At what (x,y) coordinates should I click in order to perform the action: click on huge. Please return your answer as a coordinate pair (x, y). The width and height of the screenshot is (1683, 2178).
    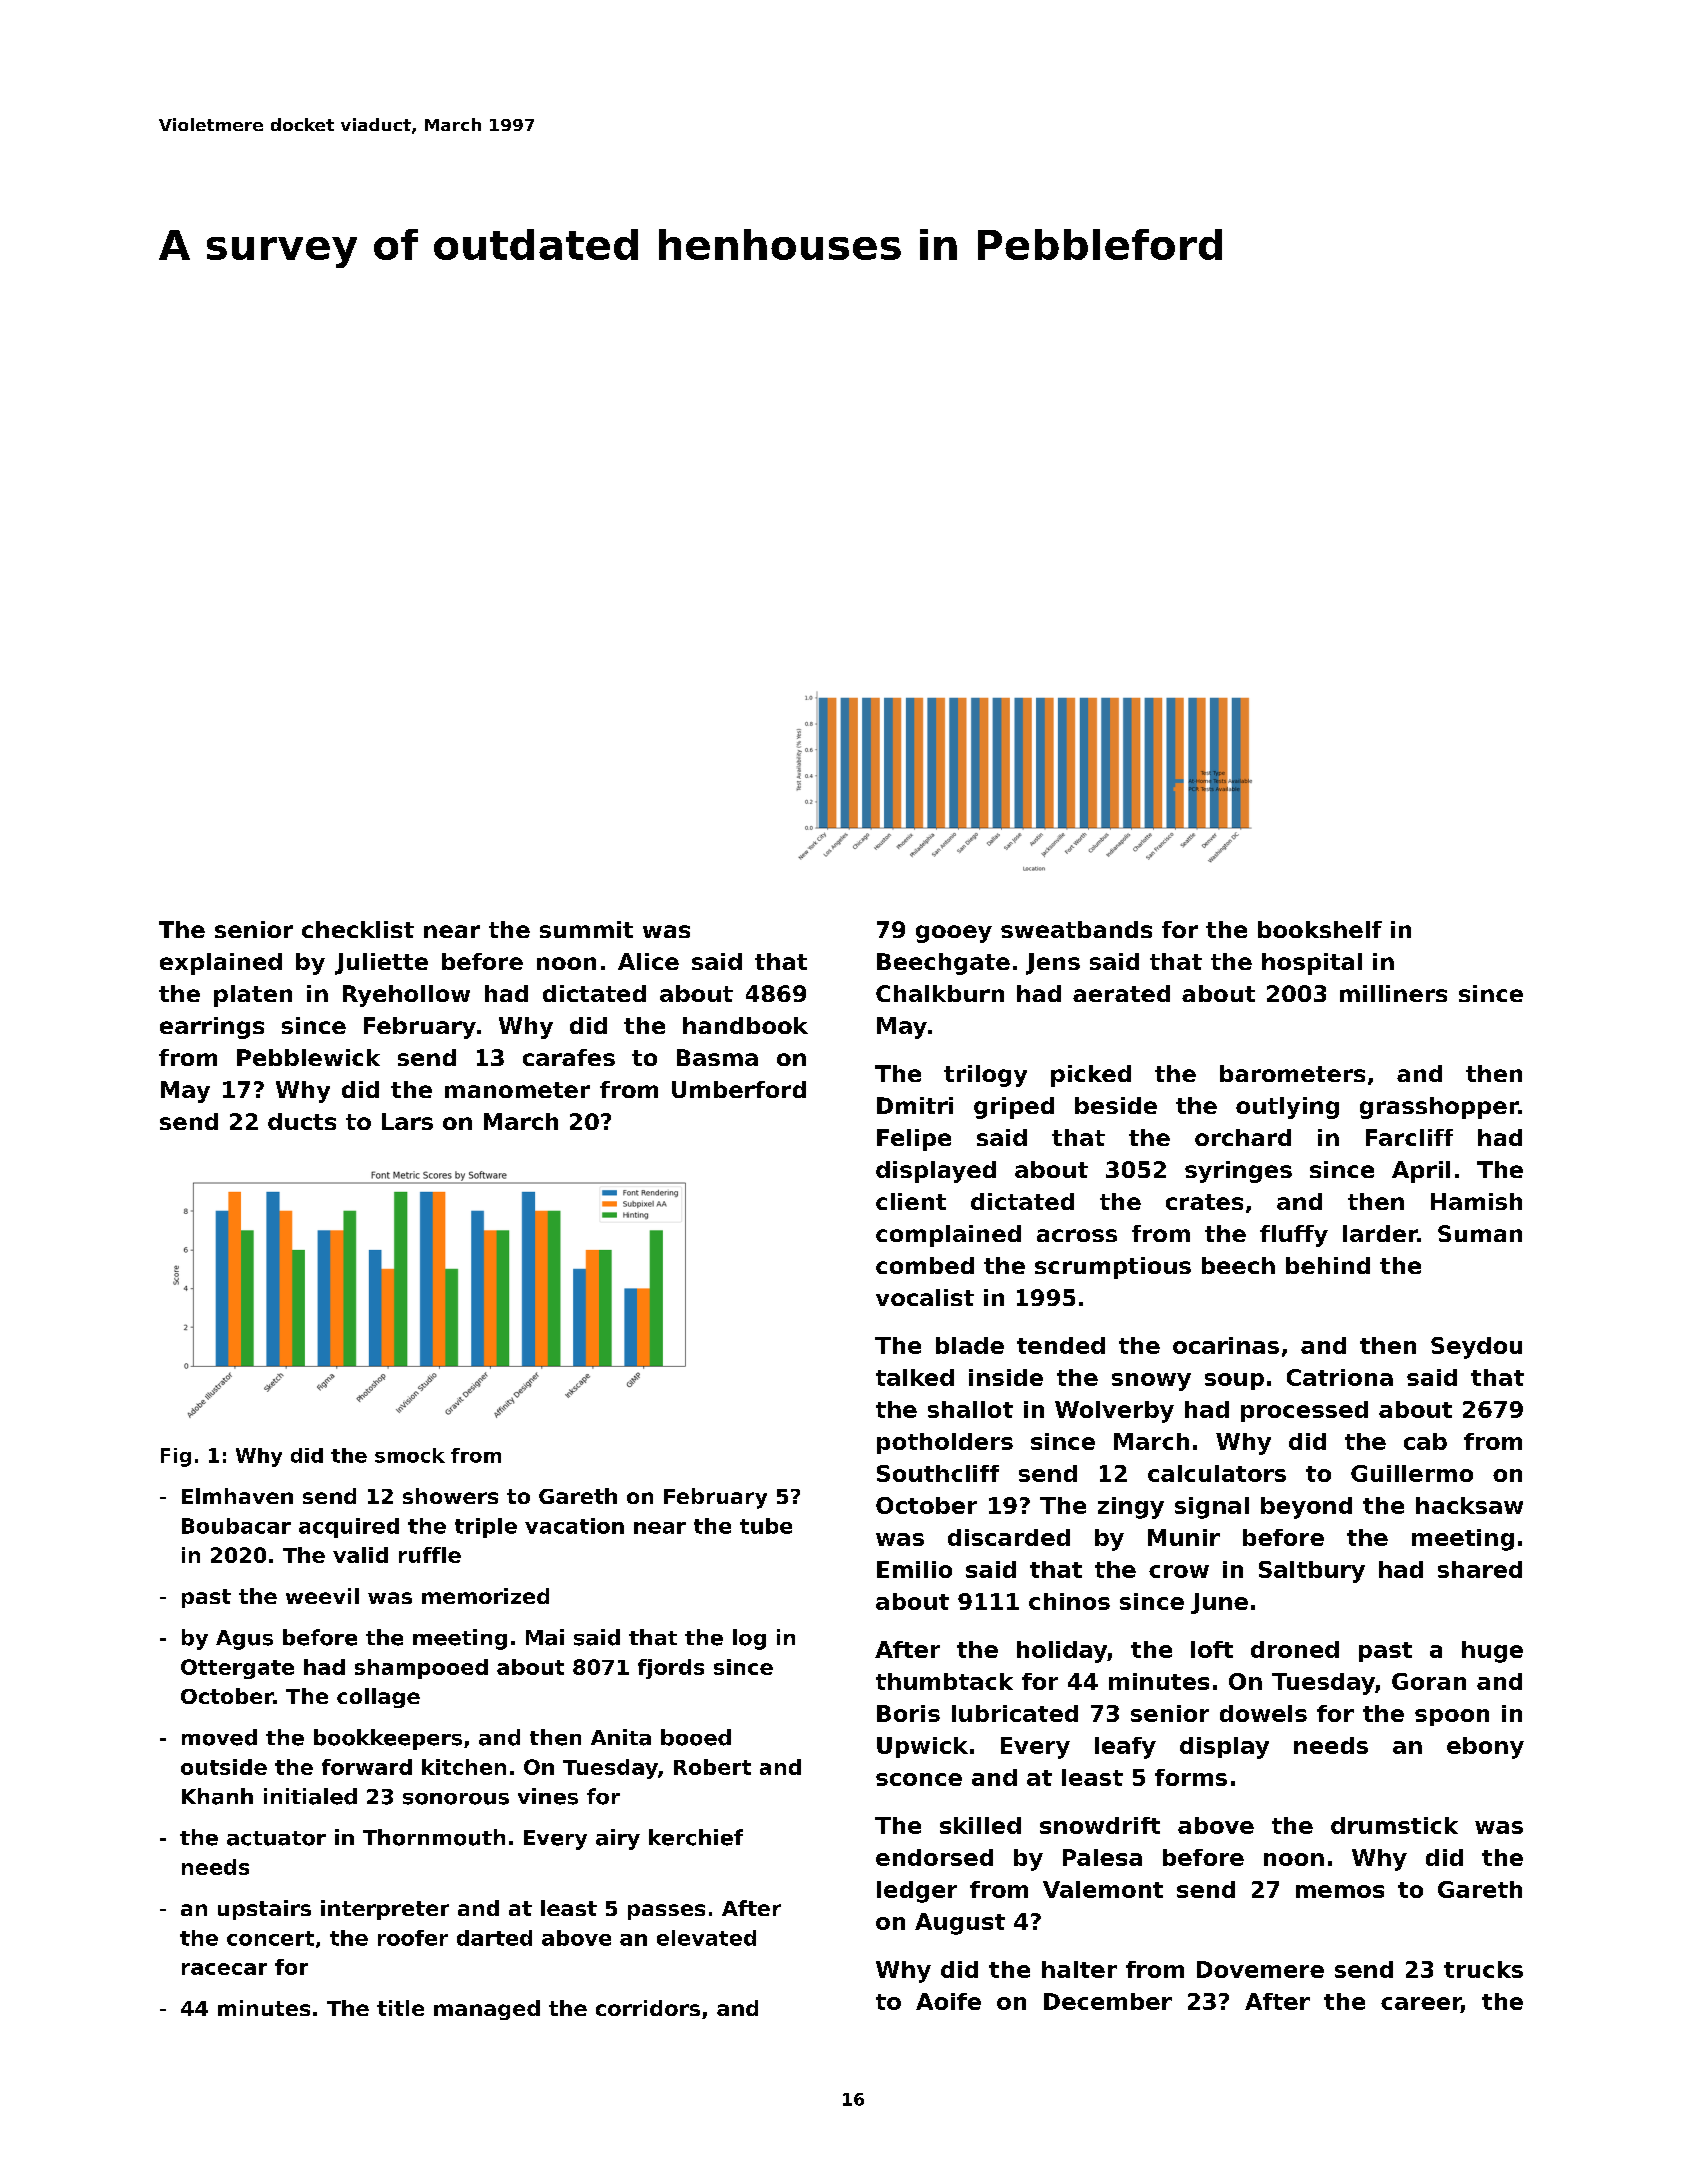
    Looking at the image, I should click on (1492, 1652).
